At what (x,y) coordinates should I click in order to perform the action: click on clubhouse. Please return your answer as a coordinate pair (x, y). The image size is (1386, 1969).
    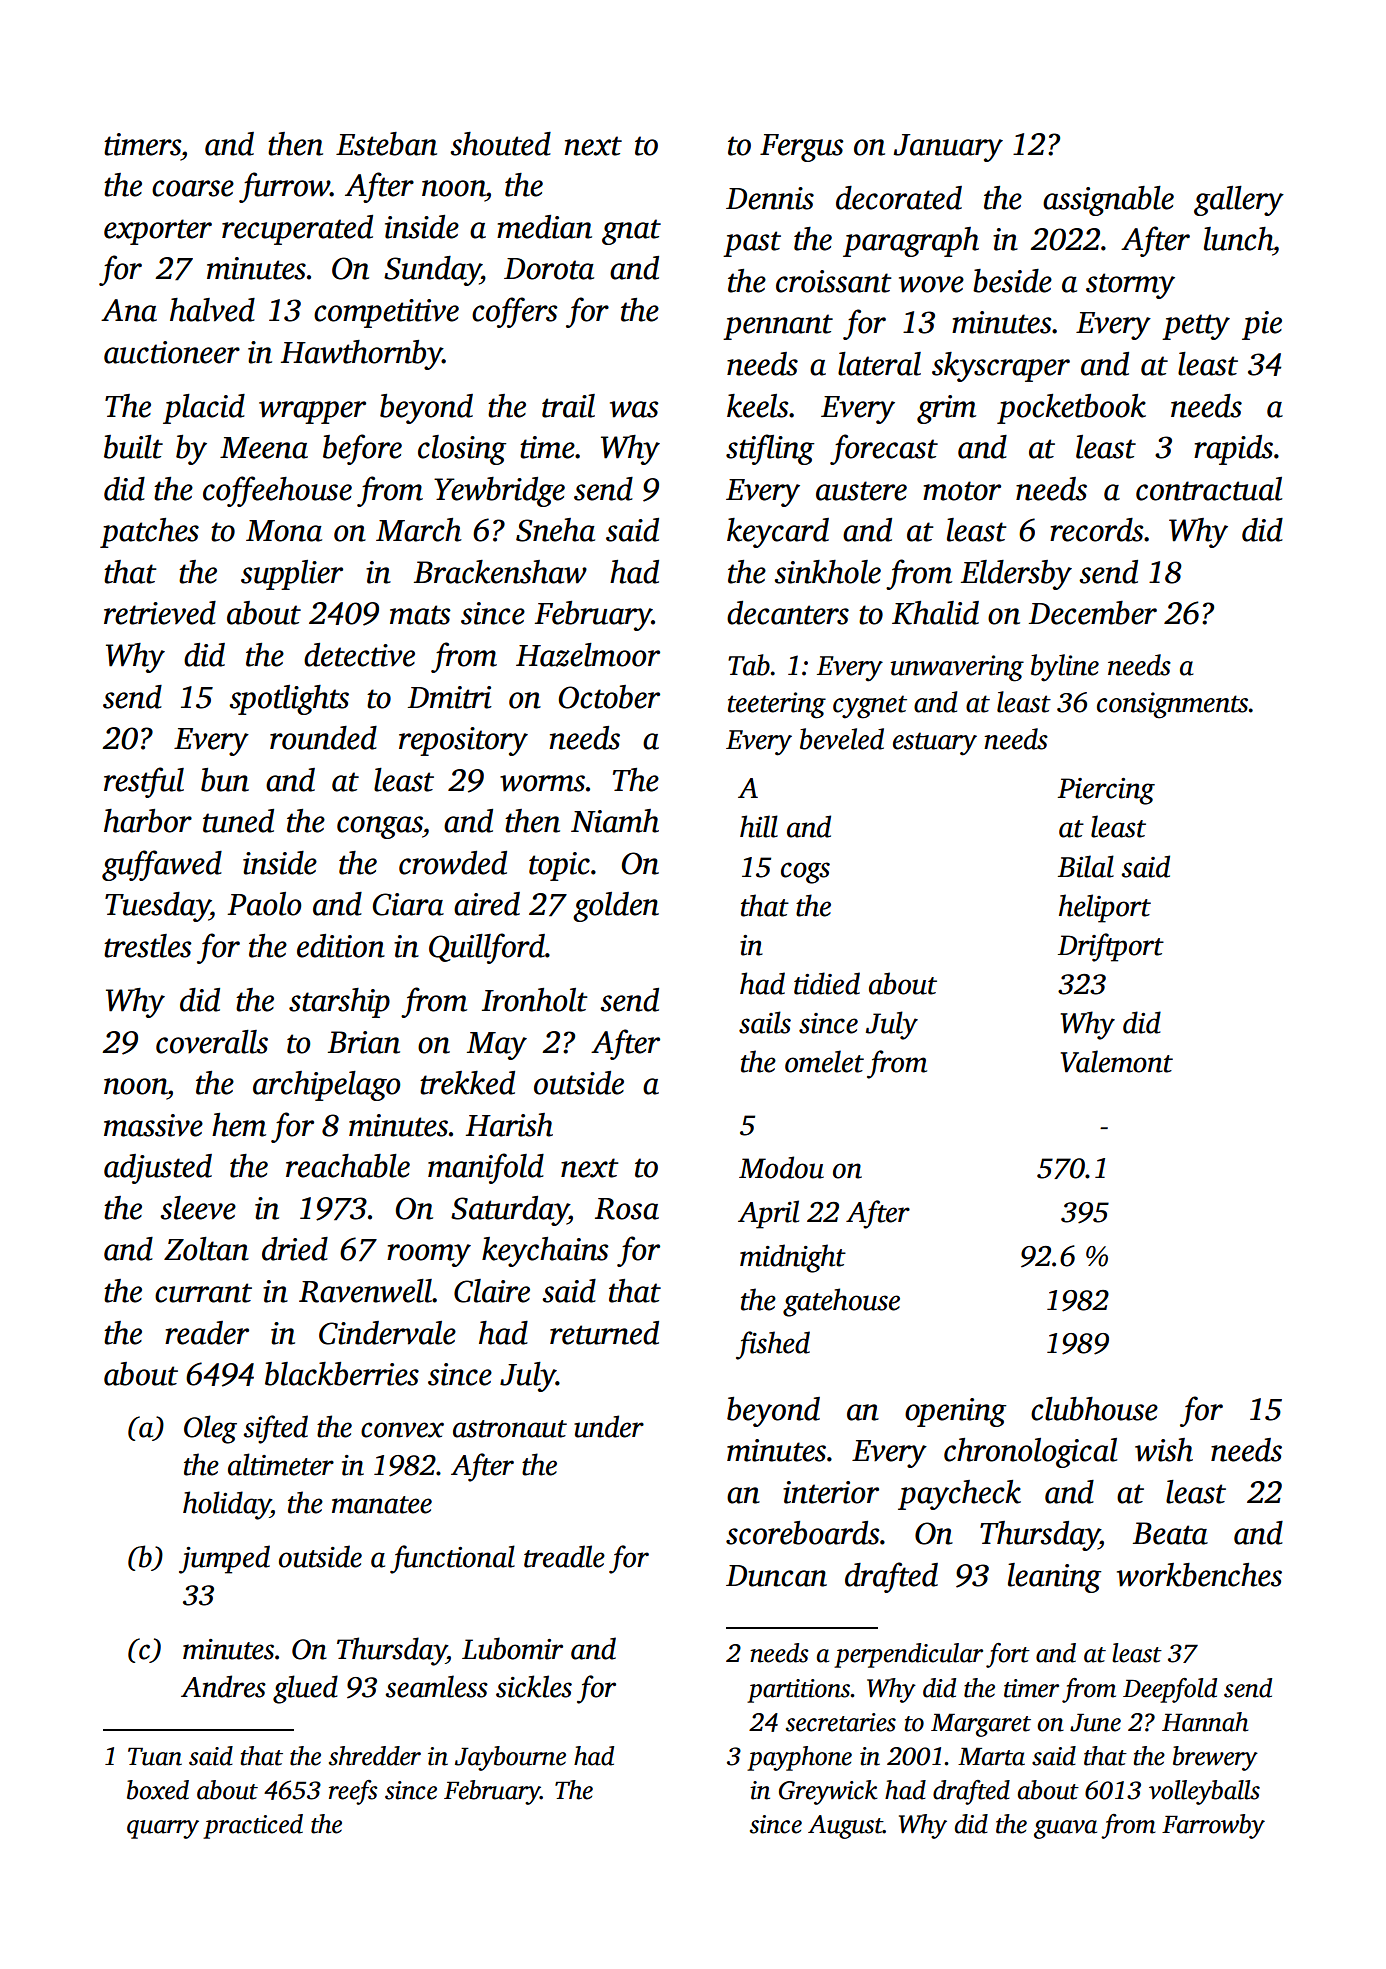
    Looking at the image, I should click on (1094, 1409).
